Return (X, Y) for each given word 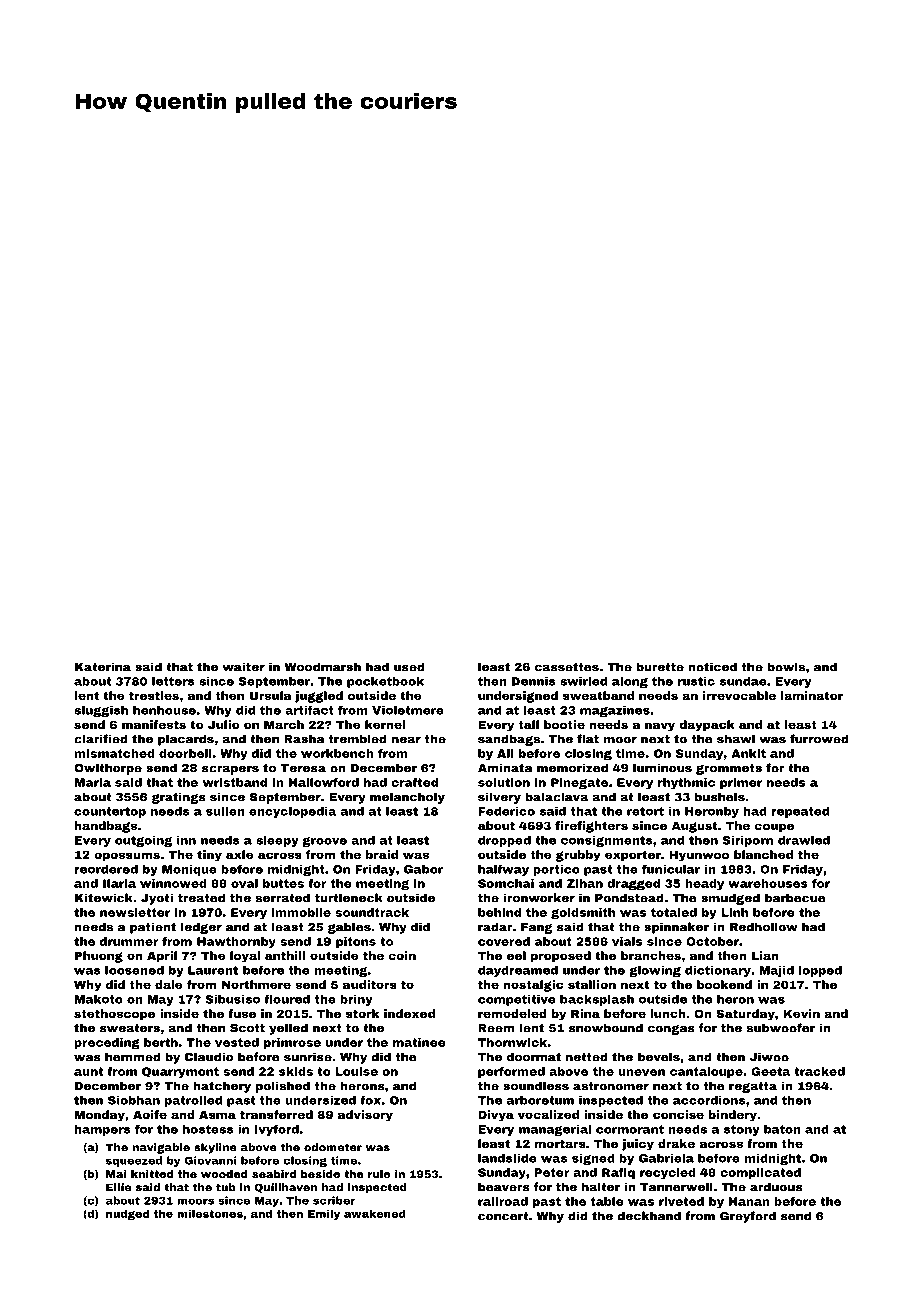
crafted (414, 782)
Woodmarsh (322, 667)
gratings (179, 798)
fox (370, 1100)
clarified (101, 739)
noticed (712, 667)
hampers (102, 1130)
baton (782, 1129)
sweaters (130, 1028)
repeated (800, 812)
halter (601, 1187)
